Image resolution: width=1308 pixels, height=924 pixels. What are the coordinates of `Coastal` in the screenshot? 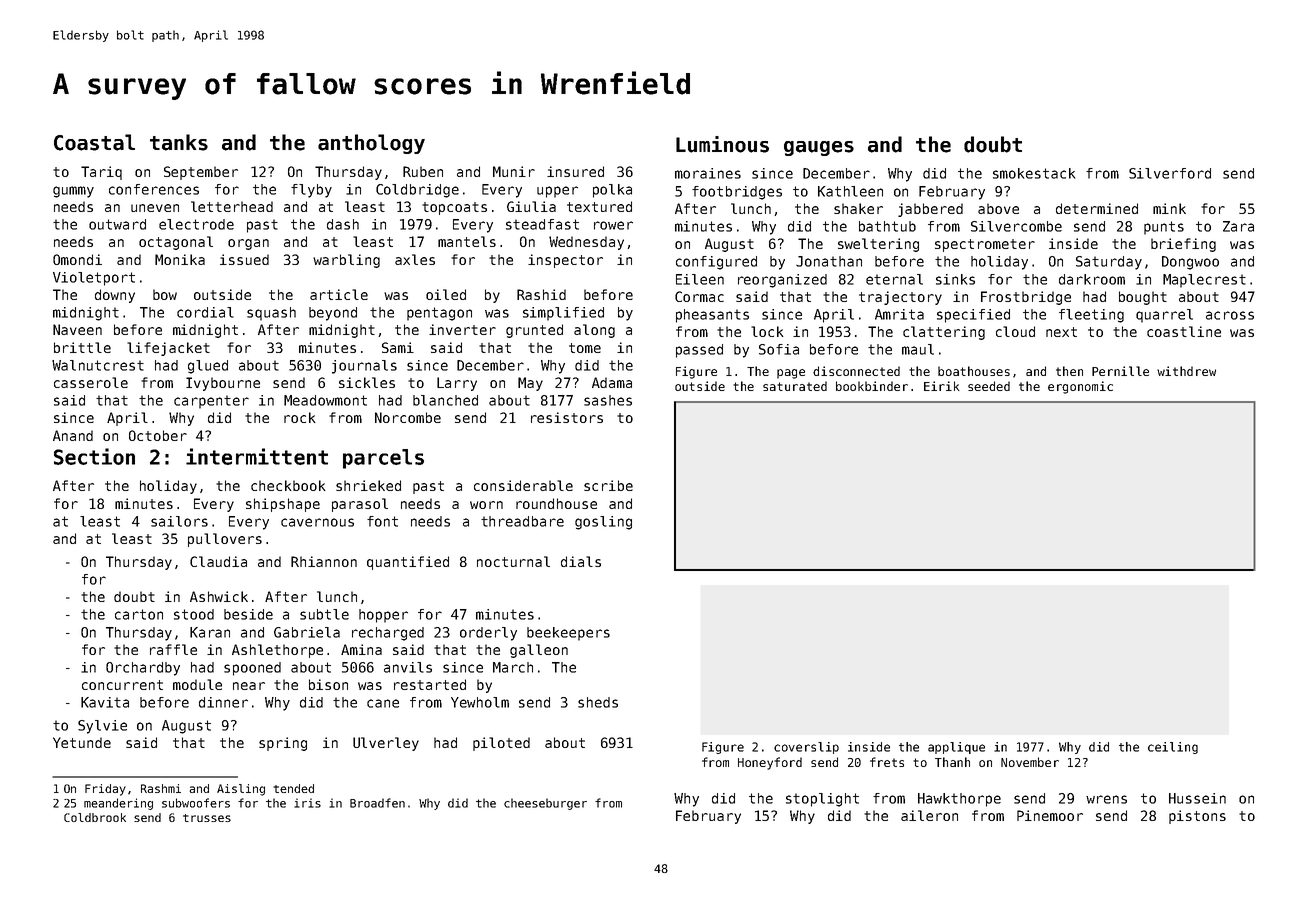 It's located at (94, 142).
